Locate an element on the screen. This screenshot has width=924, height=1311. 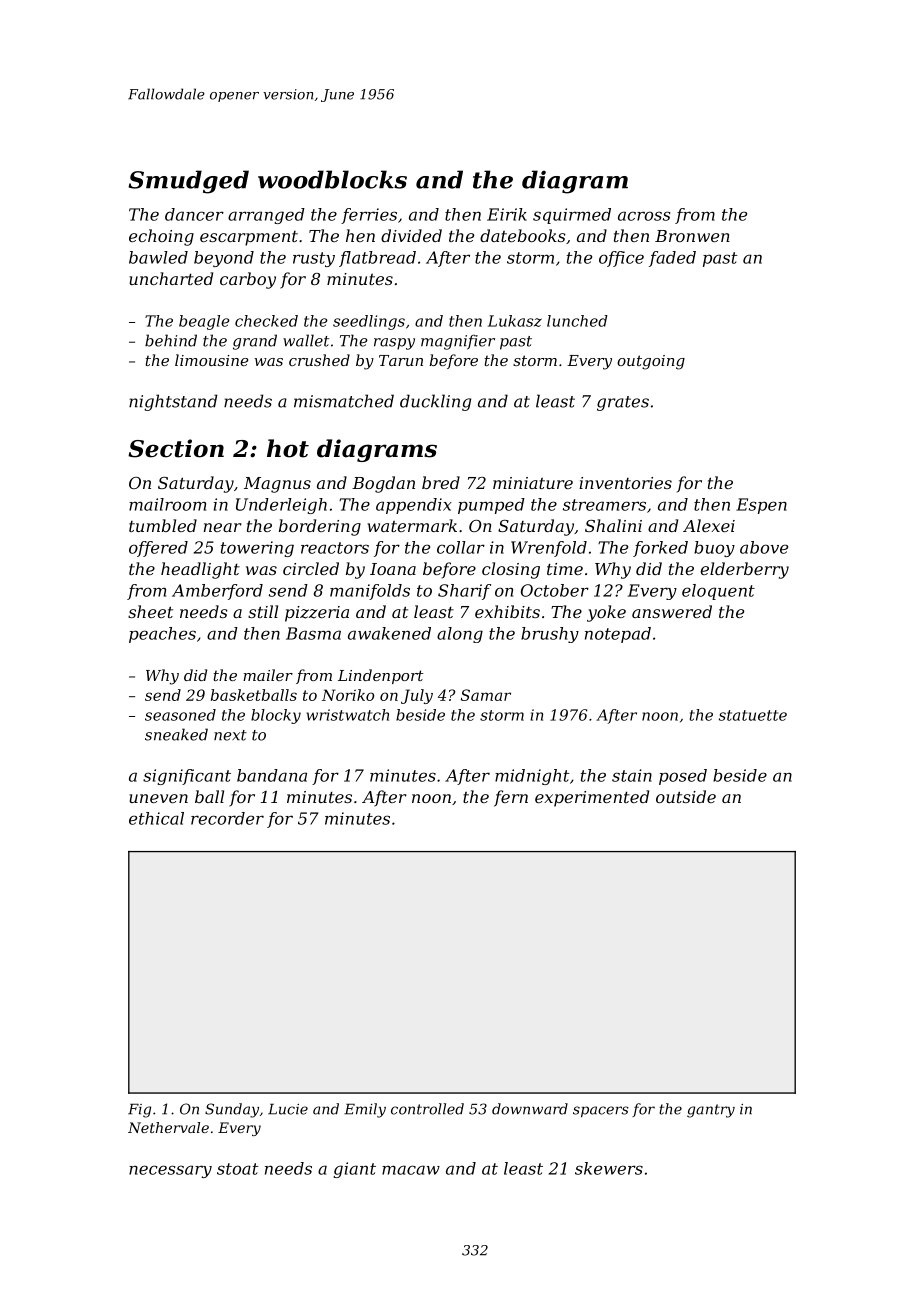
July is located at coordinates (417, 696).
